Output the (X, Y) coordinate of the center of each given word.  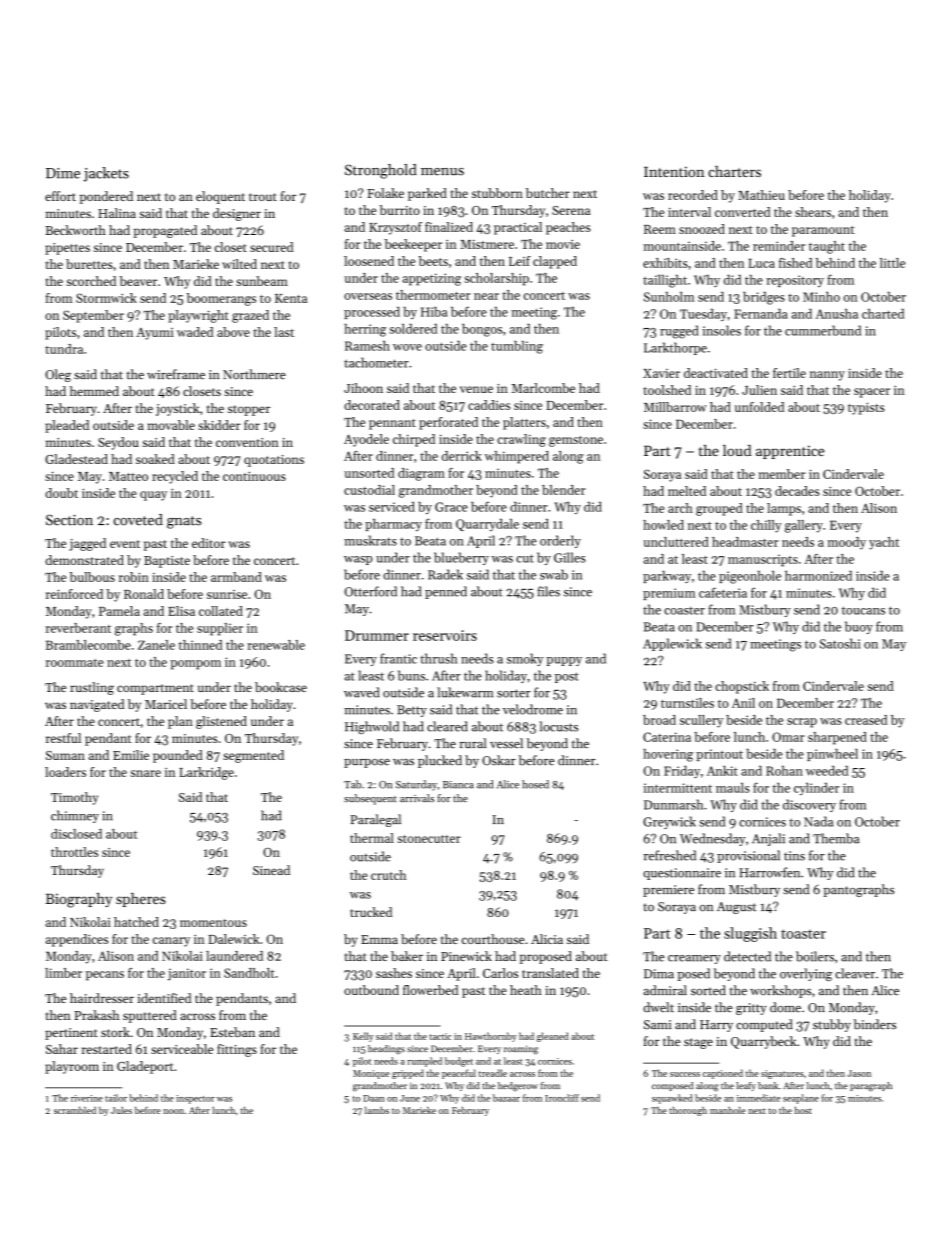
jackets (106, 174)
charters (734, 171)
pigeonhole (750, 577)
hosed (535, 784)
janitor (187, 974)
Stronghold (381, 171)
